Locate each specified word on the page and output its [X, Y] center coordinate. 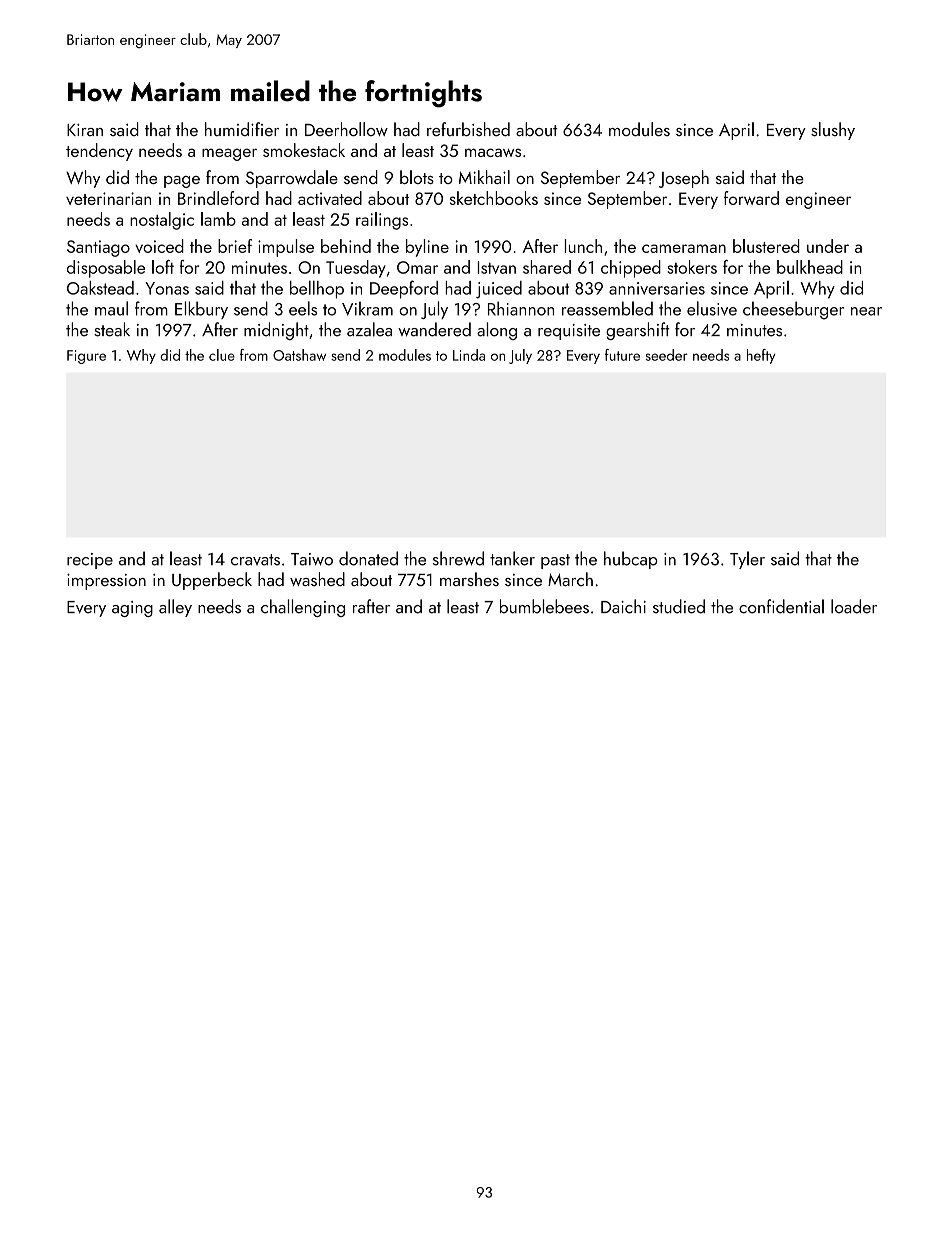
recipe [90, 561]
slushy [833, 131]
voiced [159, 246]
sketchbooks [494, 198]
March [570, 579]
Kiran [85, 130]
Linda [469, 355]
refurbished [468, 129]
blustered [766, 246]
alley [175, 608]
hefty [761, 356]
